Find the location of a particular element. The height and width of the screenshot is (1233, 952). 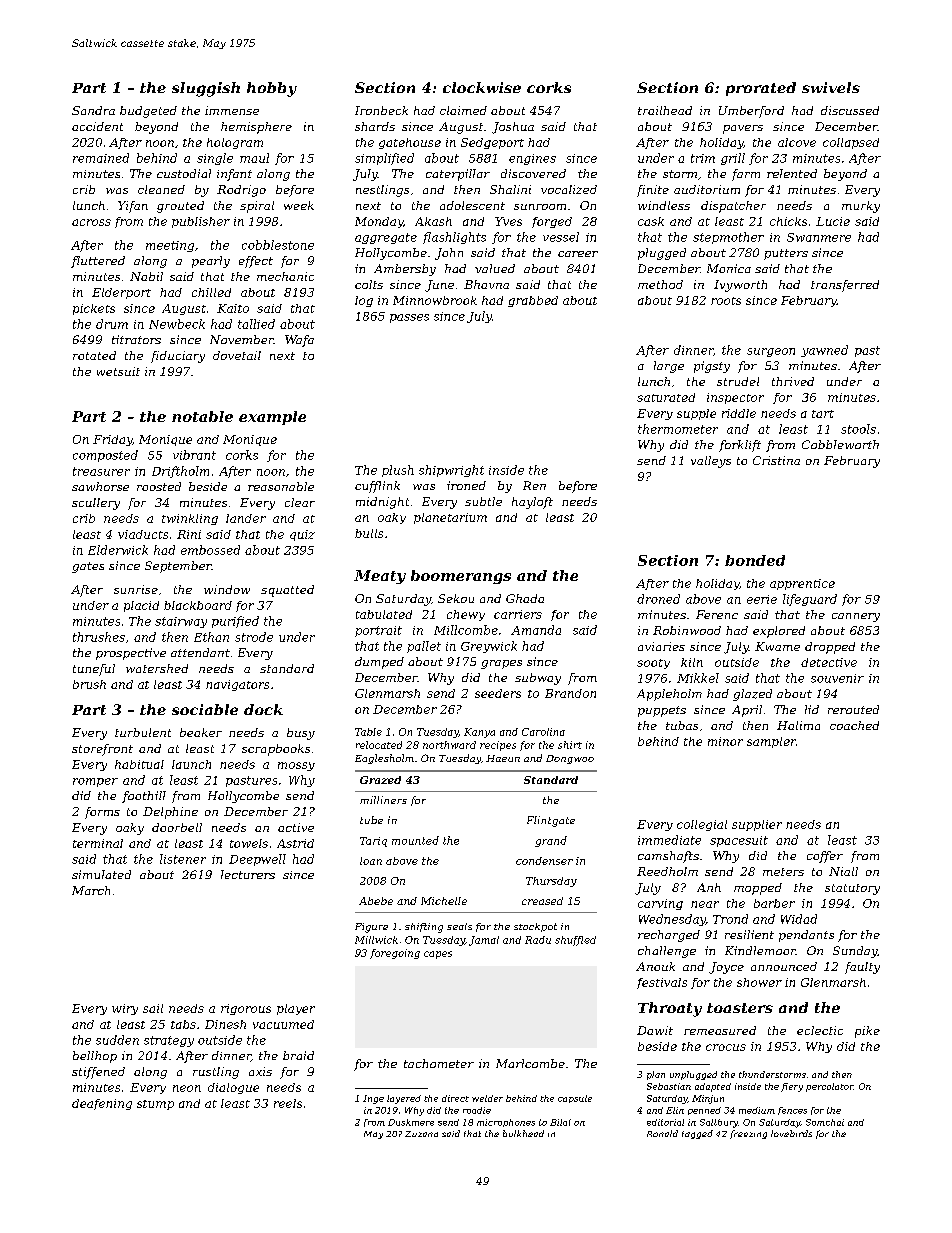

Friday is located at coordinates (112, 440).
